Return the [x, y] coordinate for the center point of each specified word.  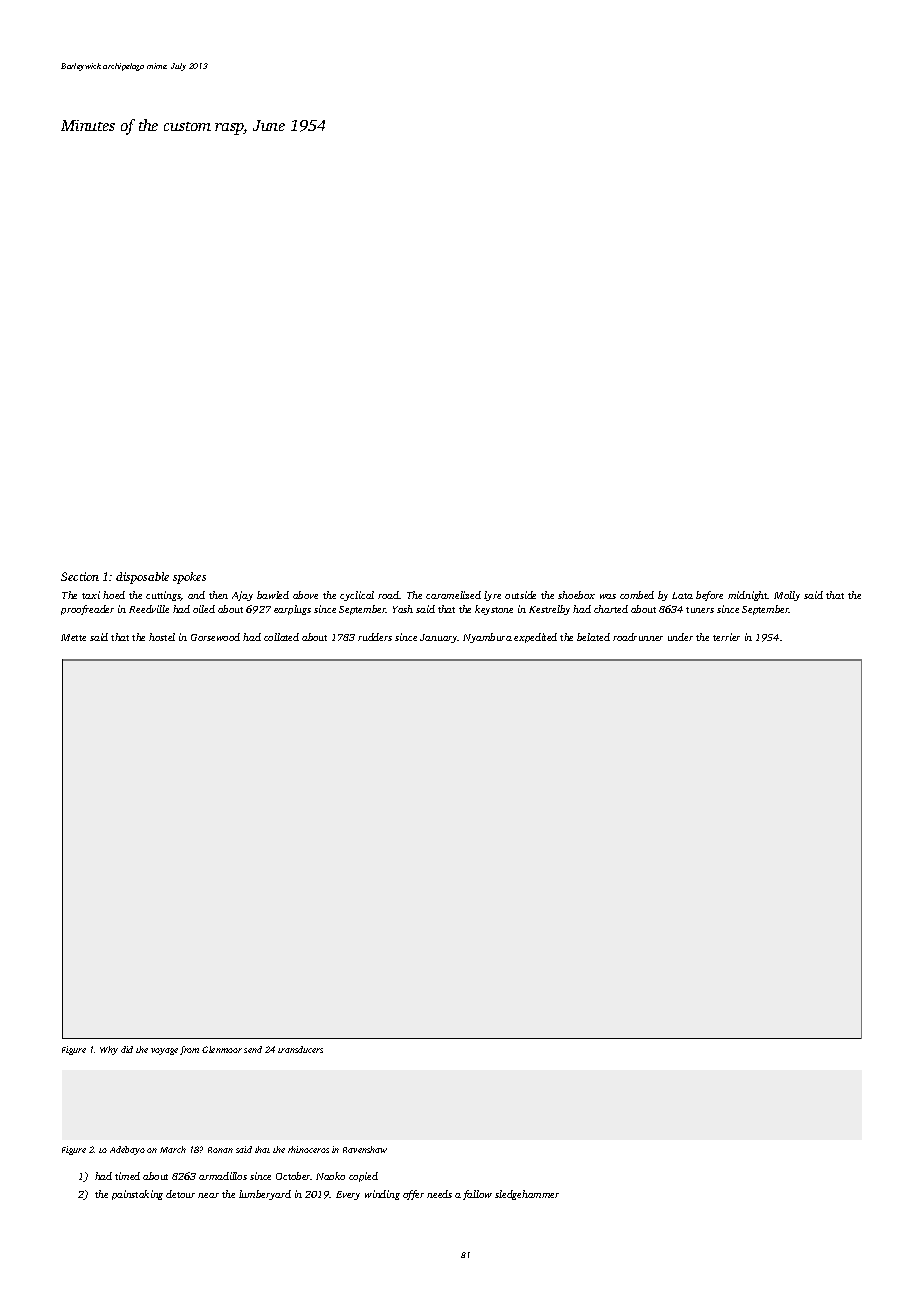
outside [520, 595]
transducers [300, 1049]
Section [80, 576]
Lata [682, 595]
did [127, 1049]
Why [109, 1050]
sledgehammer [527, 1195]
